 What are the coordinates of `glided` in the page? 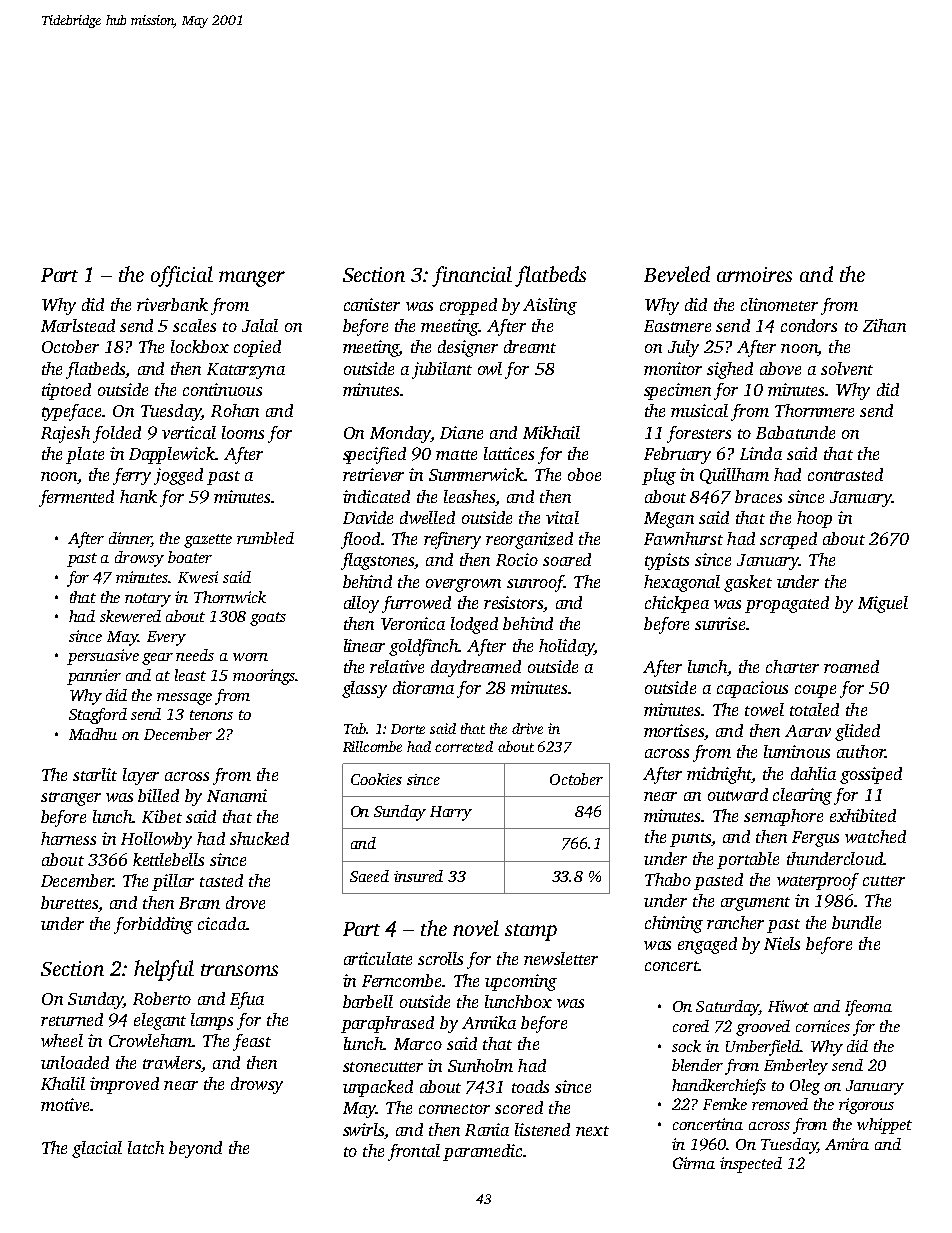 It's located at (857, 732).
